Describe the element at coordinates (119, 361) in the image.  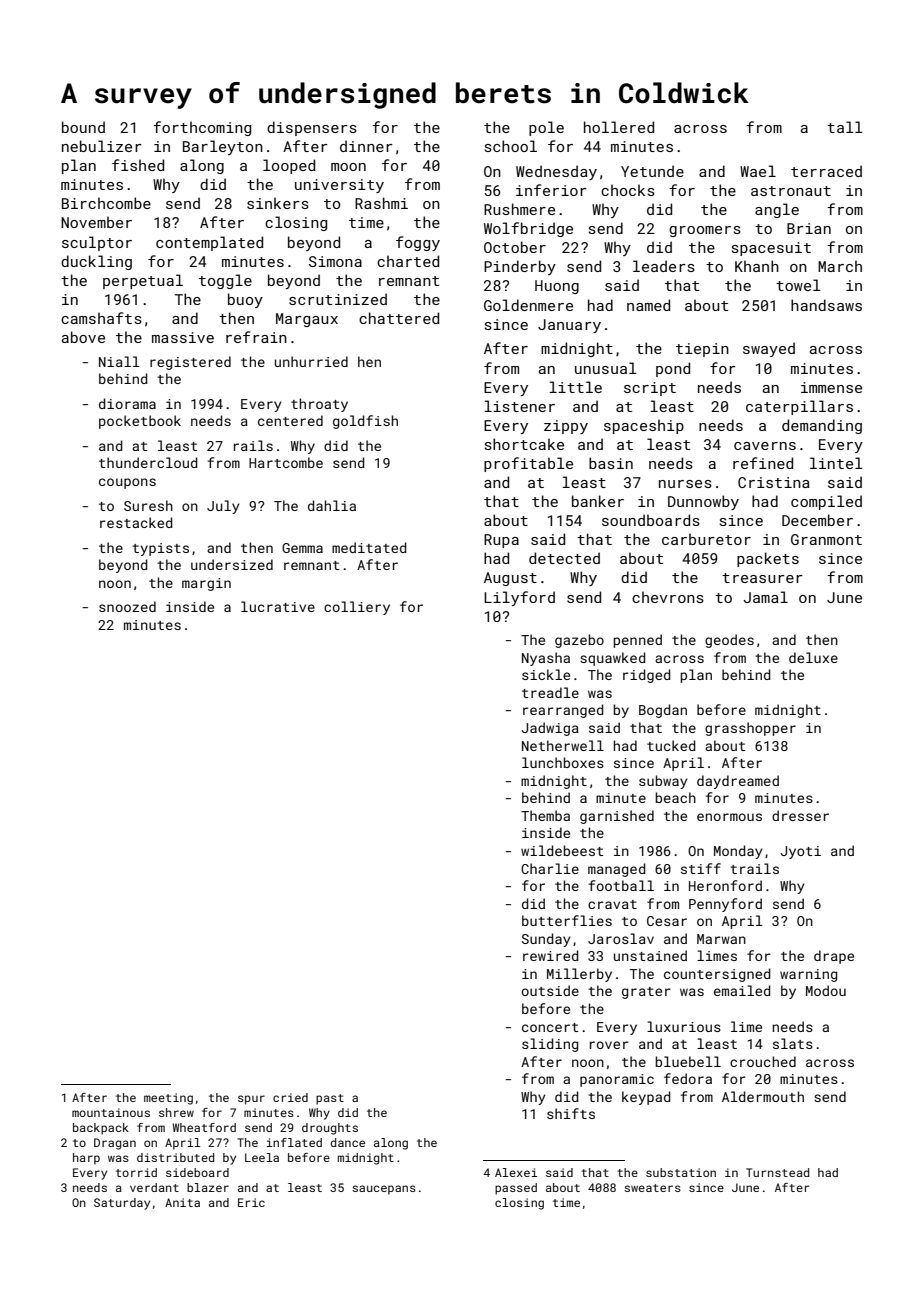
I see `Niall` at that location.
